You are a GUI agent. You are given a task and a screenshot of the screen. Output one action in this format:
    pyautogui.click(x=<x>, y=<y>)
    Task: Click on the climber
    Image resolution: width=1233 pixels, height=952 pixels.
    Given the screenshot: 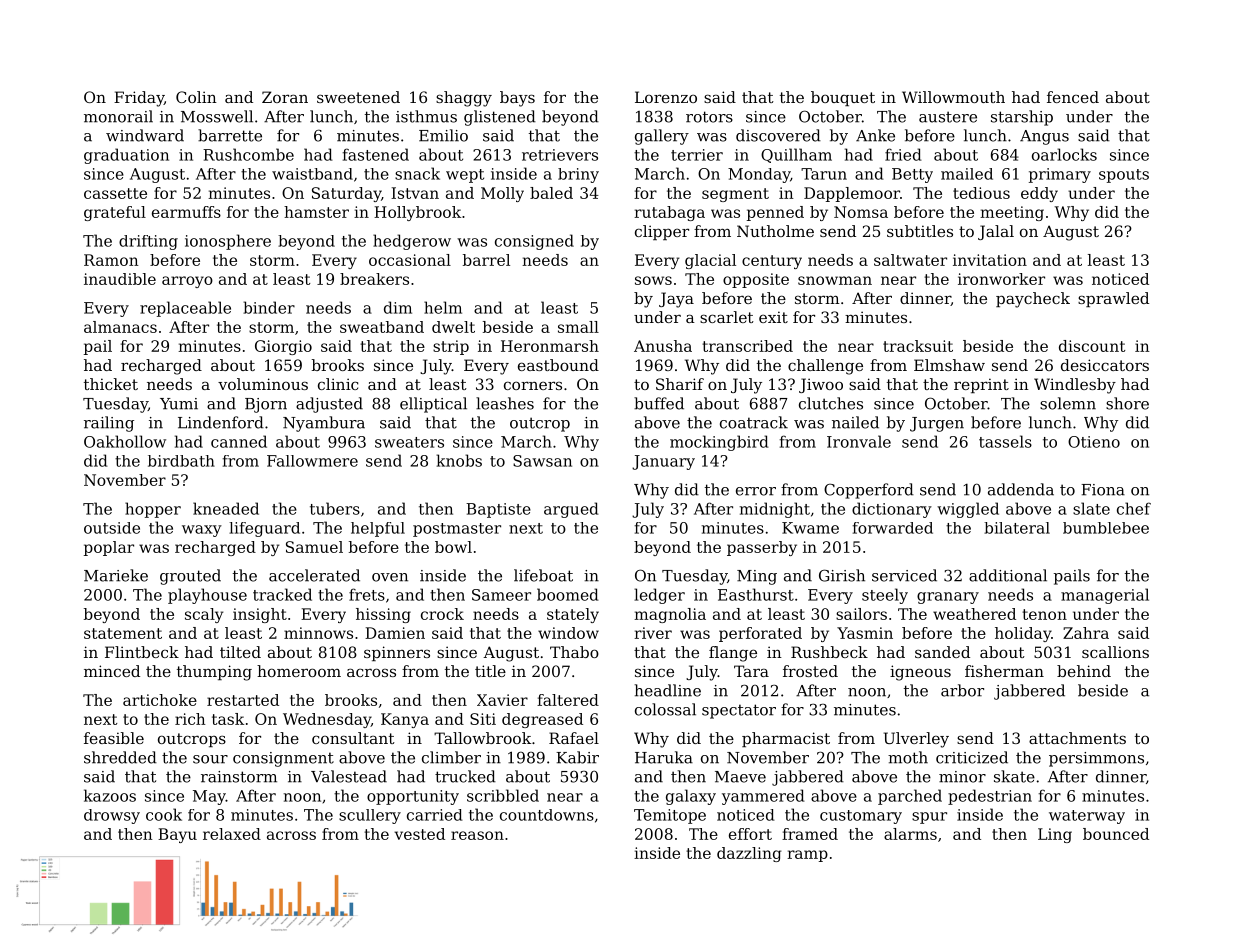 What is the action you would take?
    pyautogui.click(x=451, y=757)
